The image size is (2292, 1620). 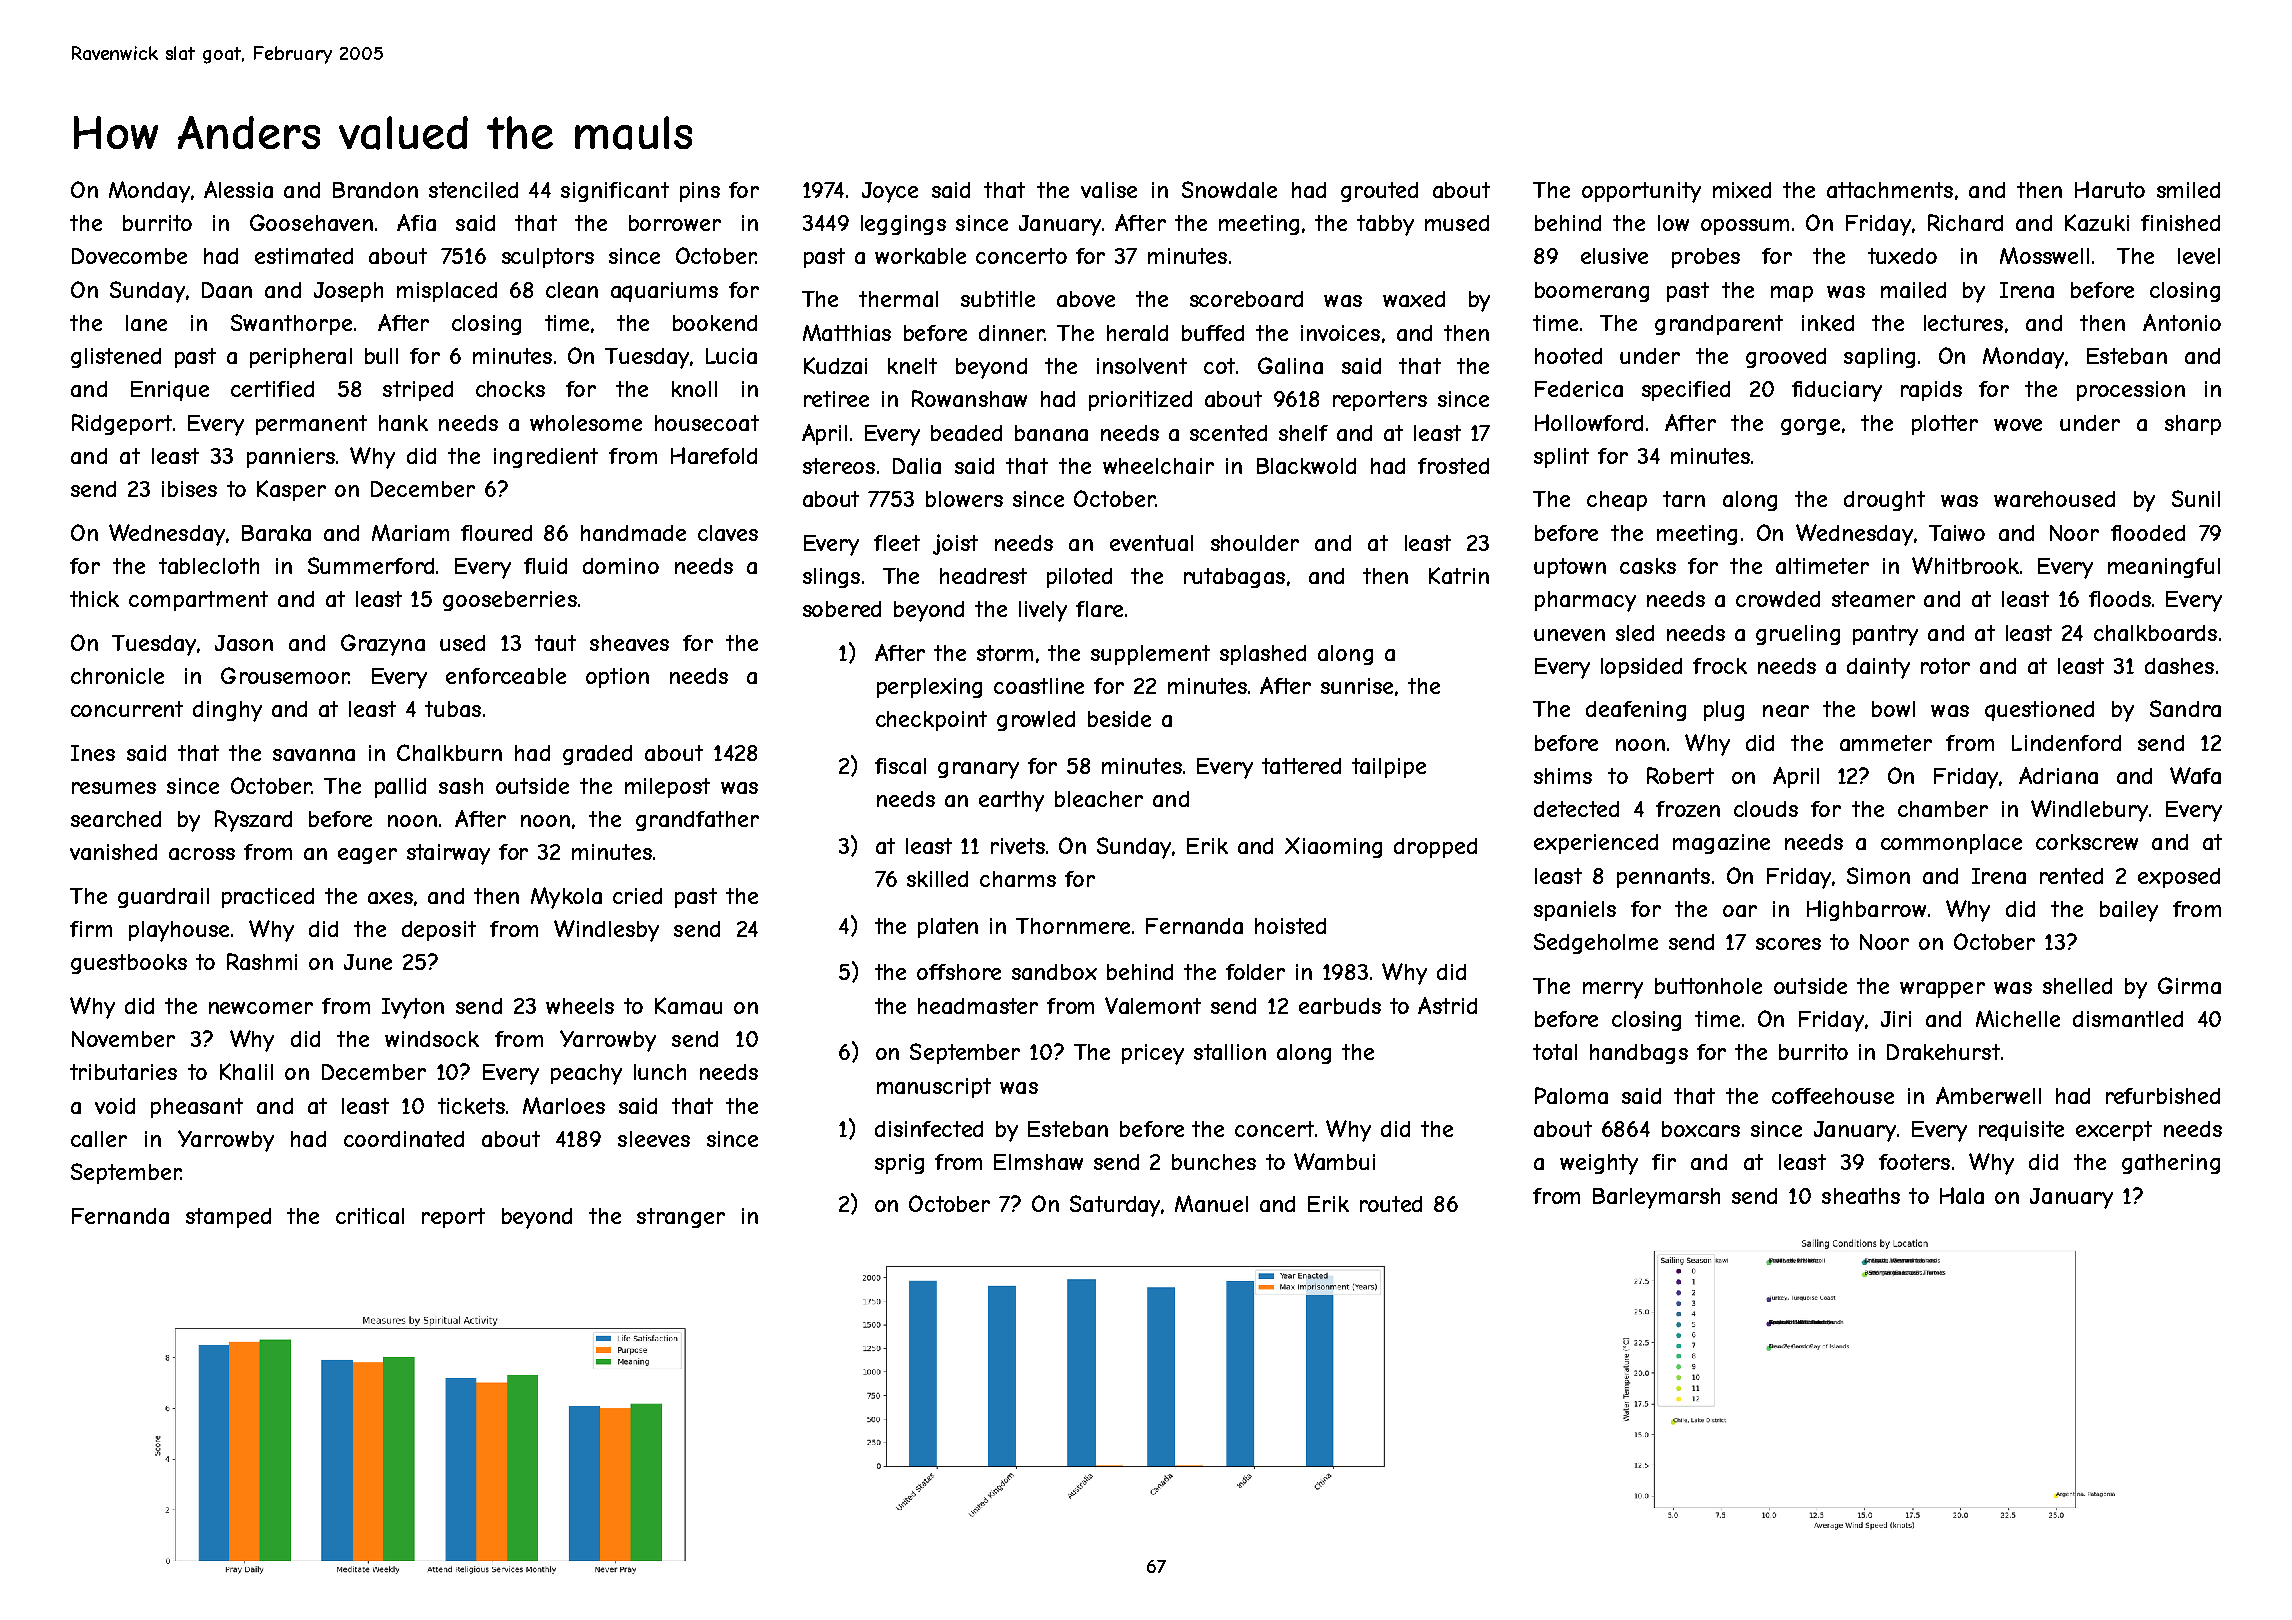 I want to click on pheasant, so click(x=197, y=1108).
